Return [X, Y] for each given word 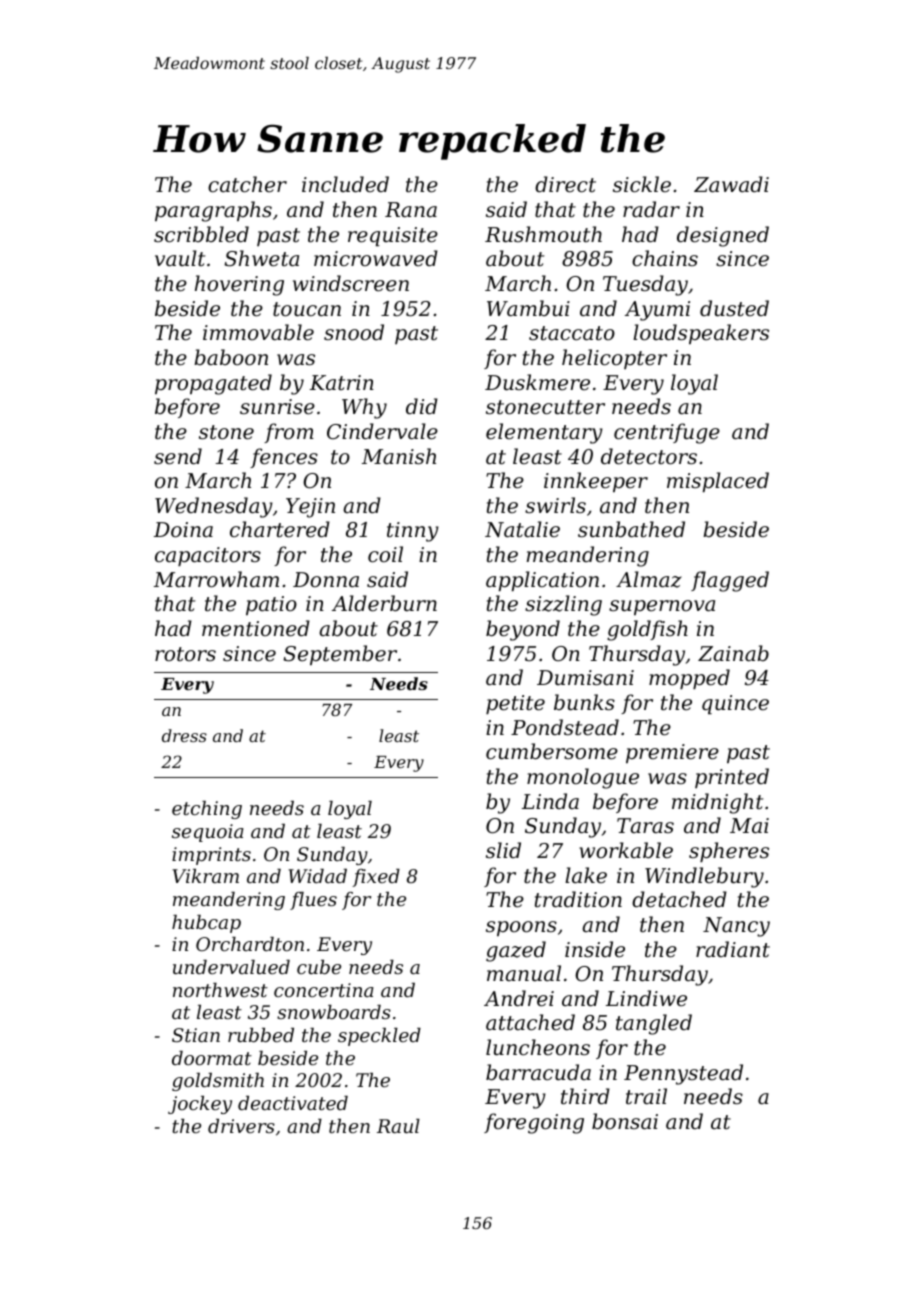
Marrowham [216, 579]
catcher [247, 184]
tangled [654, 1024]
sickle [642, 184]
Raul [398, 1126]
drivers [241, 1126]
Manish [399, 456]
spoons [521, 928]
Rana [411, 210]
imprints [211, 856]
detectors [649, 456]
